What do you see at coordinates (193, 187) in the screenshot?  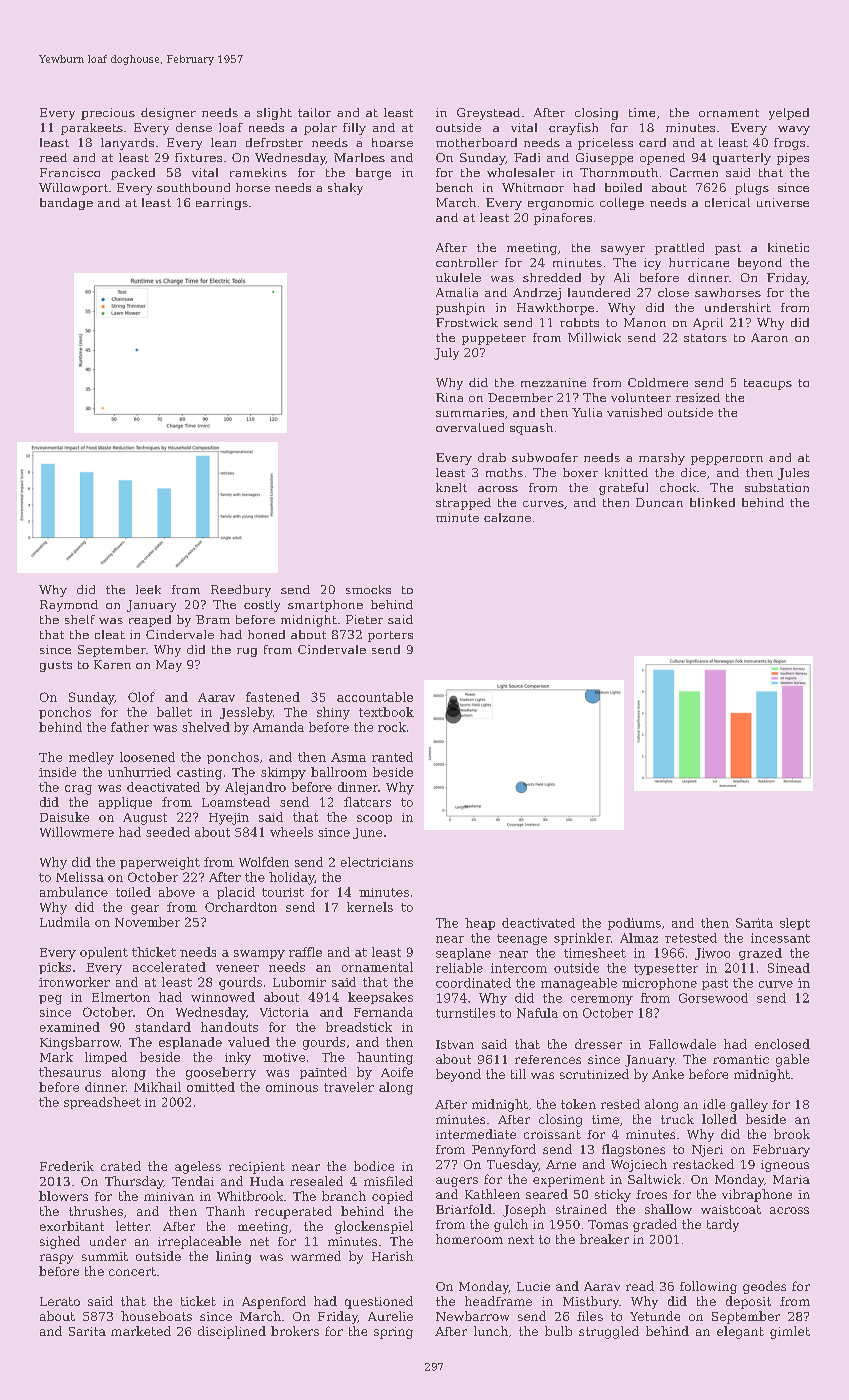 I see `southbound` at bounding box center [193, 187].
